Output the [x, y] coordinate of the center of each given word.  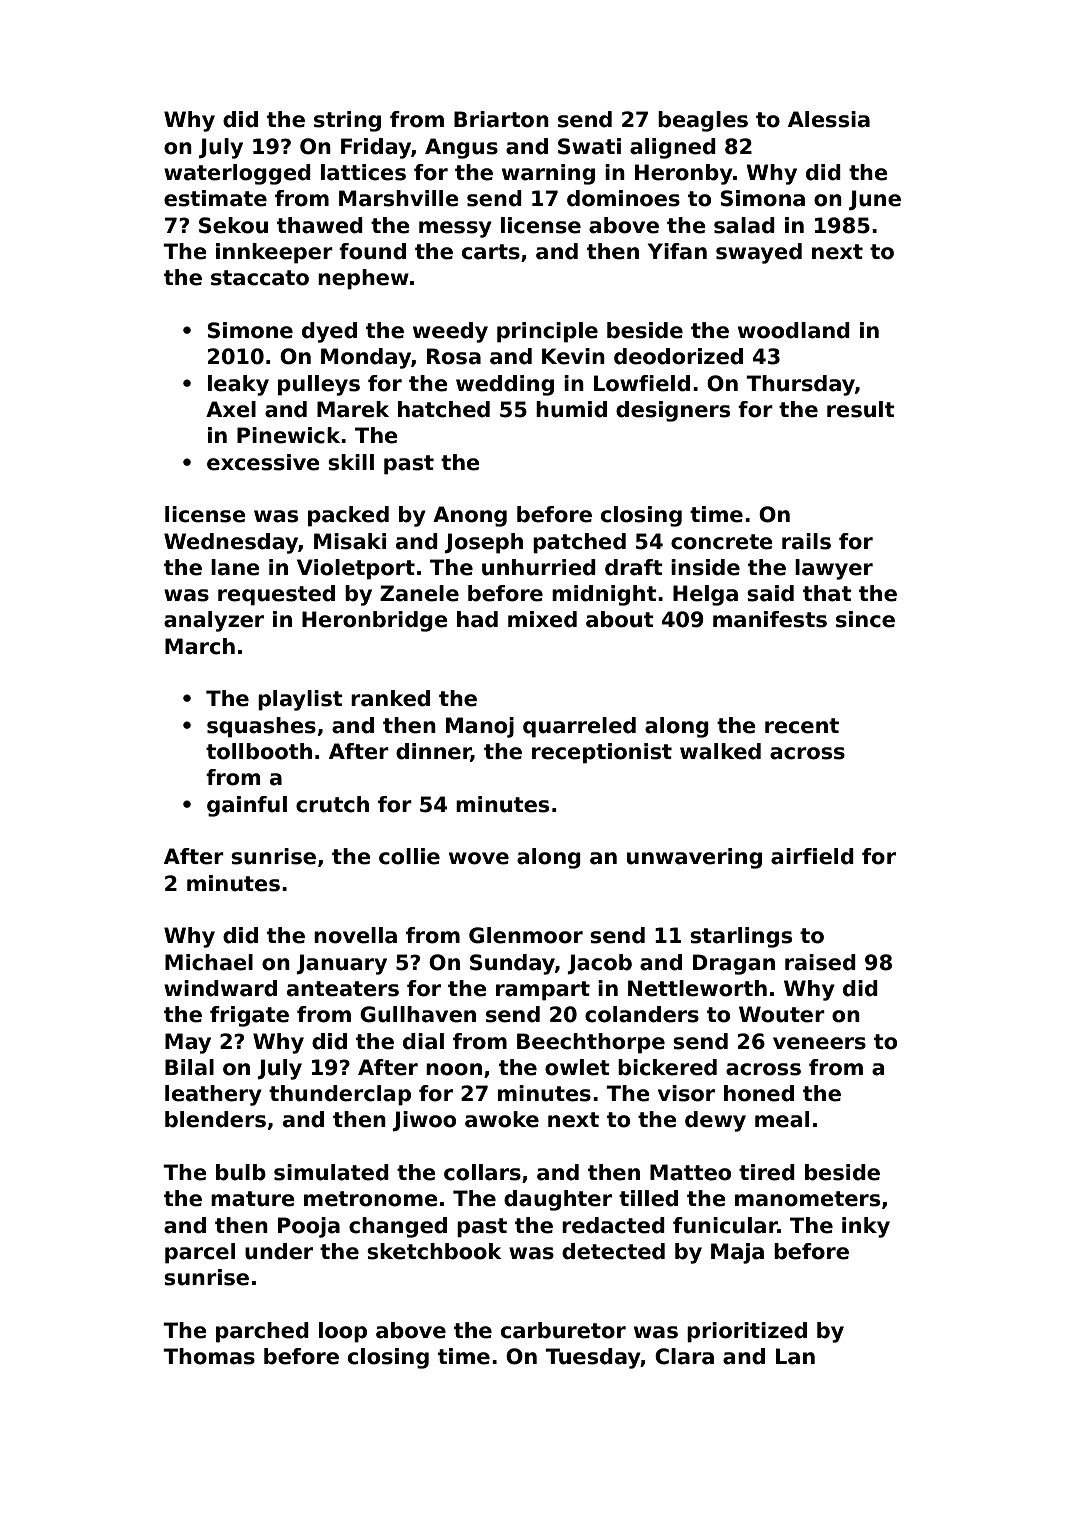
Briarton [501, 119]
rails [806, 541]
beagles [703, 121]
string [347, 121]
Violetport [356, 569]
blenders [215, 1119]
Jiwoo [424, 1121]
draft [634, 567]
